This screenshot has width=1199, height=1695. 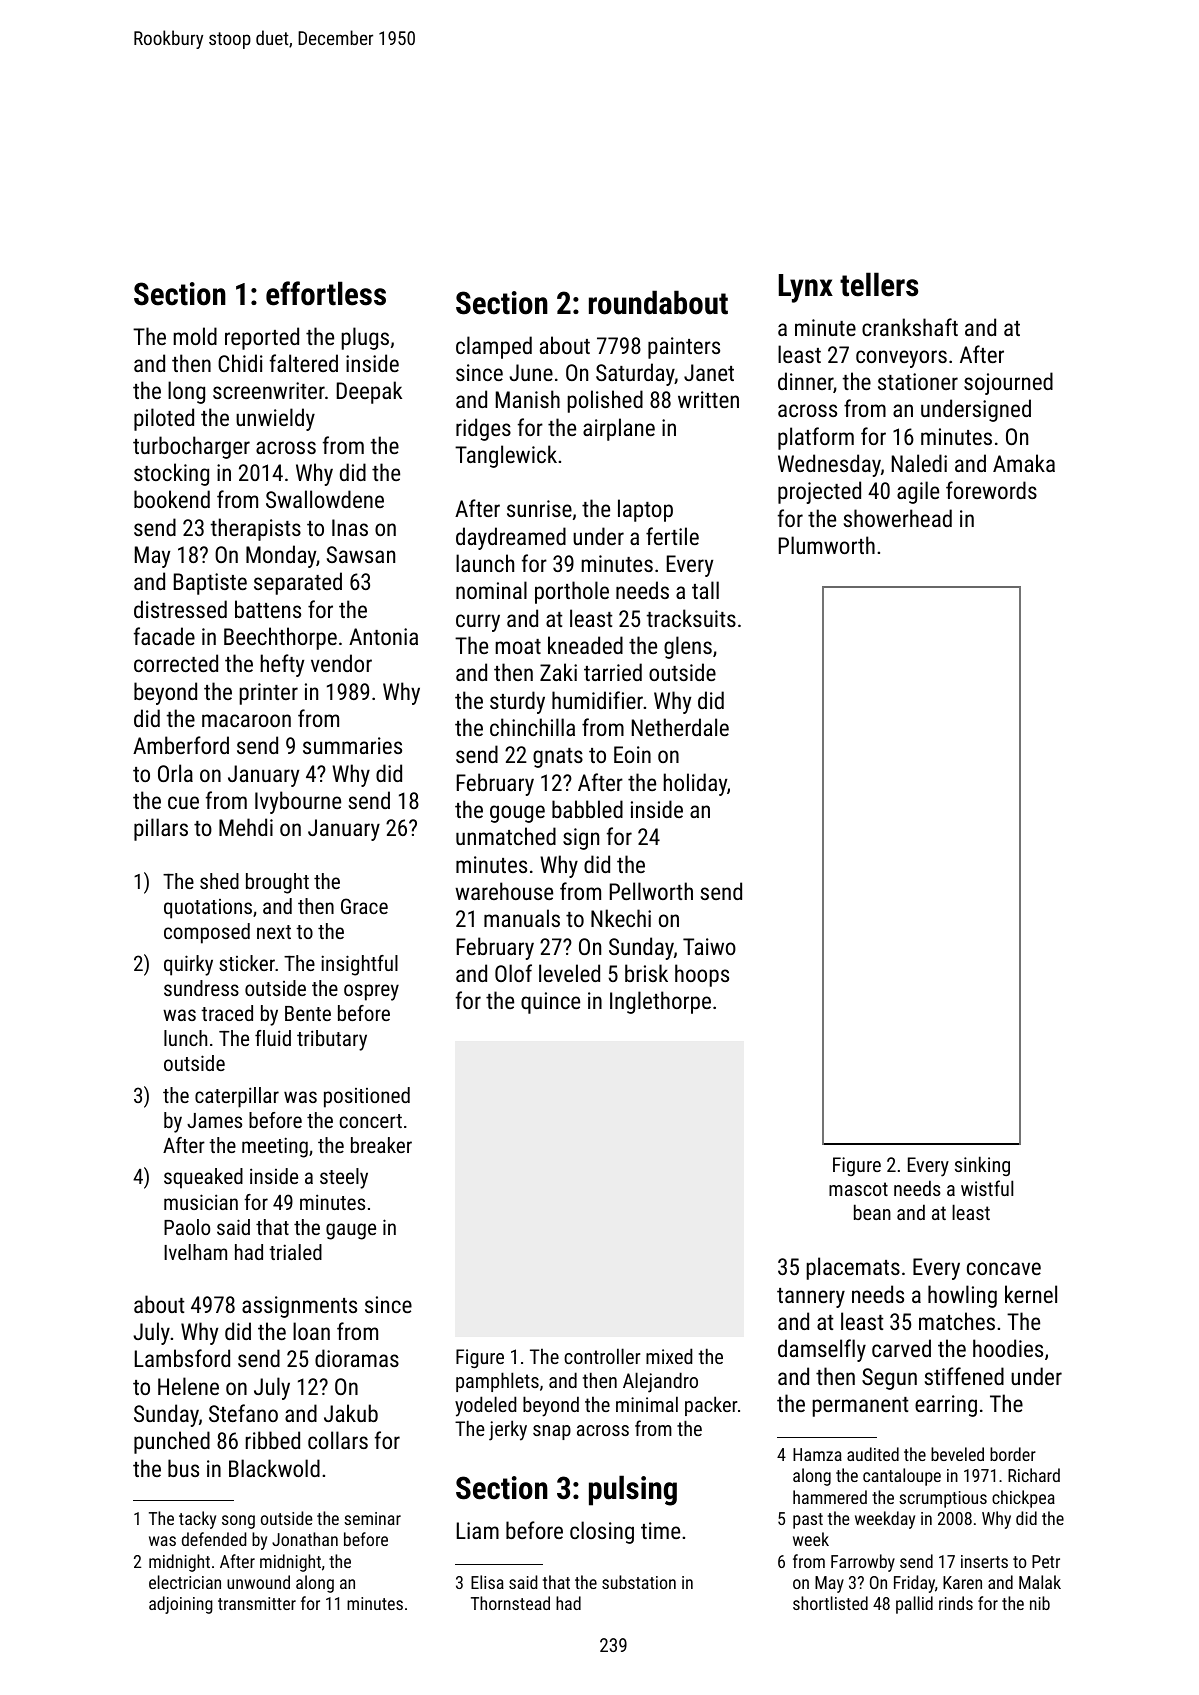 What do you see at coordinates (326, 293) in the screenshot?
I see `effortless` at bounding box center [326, 293].
